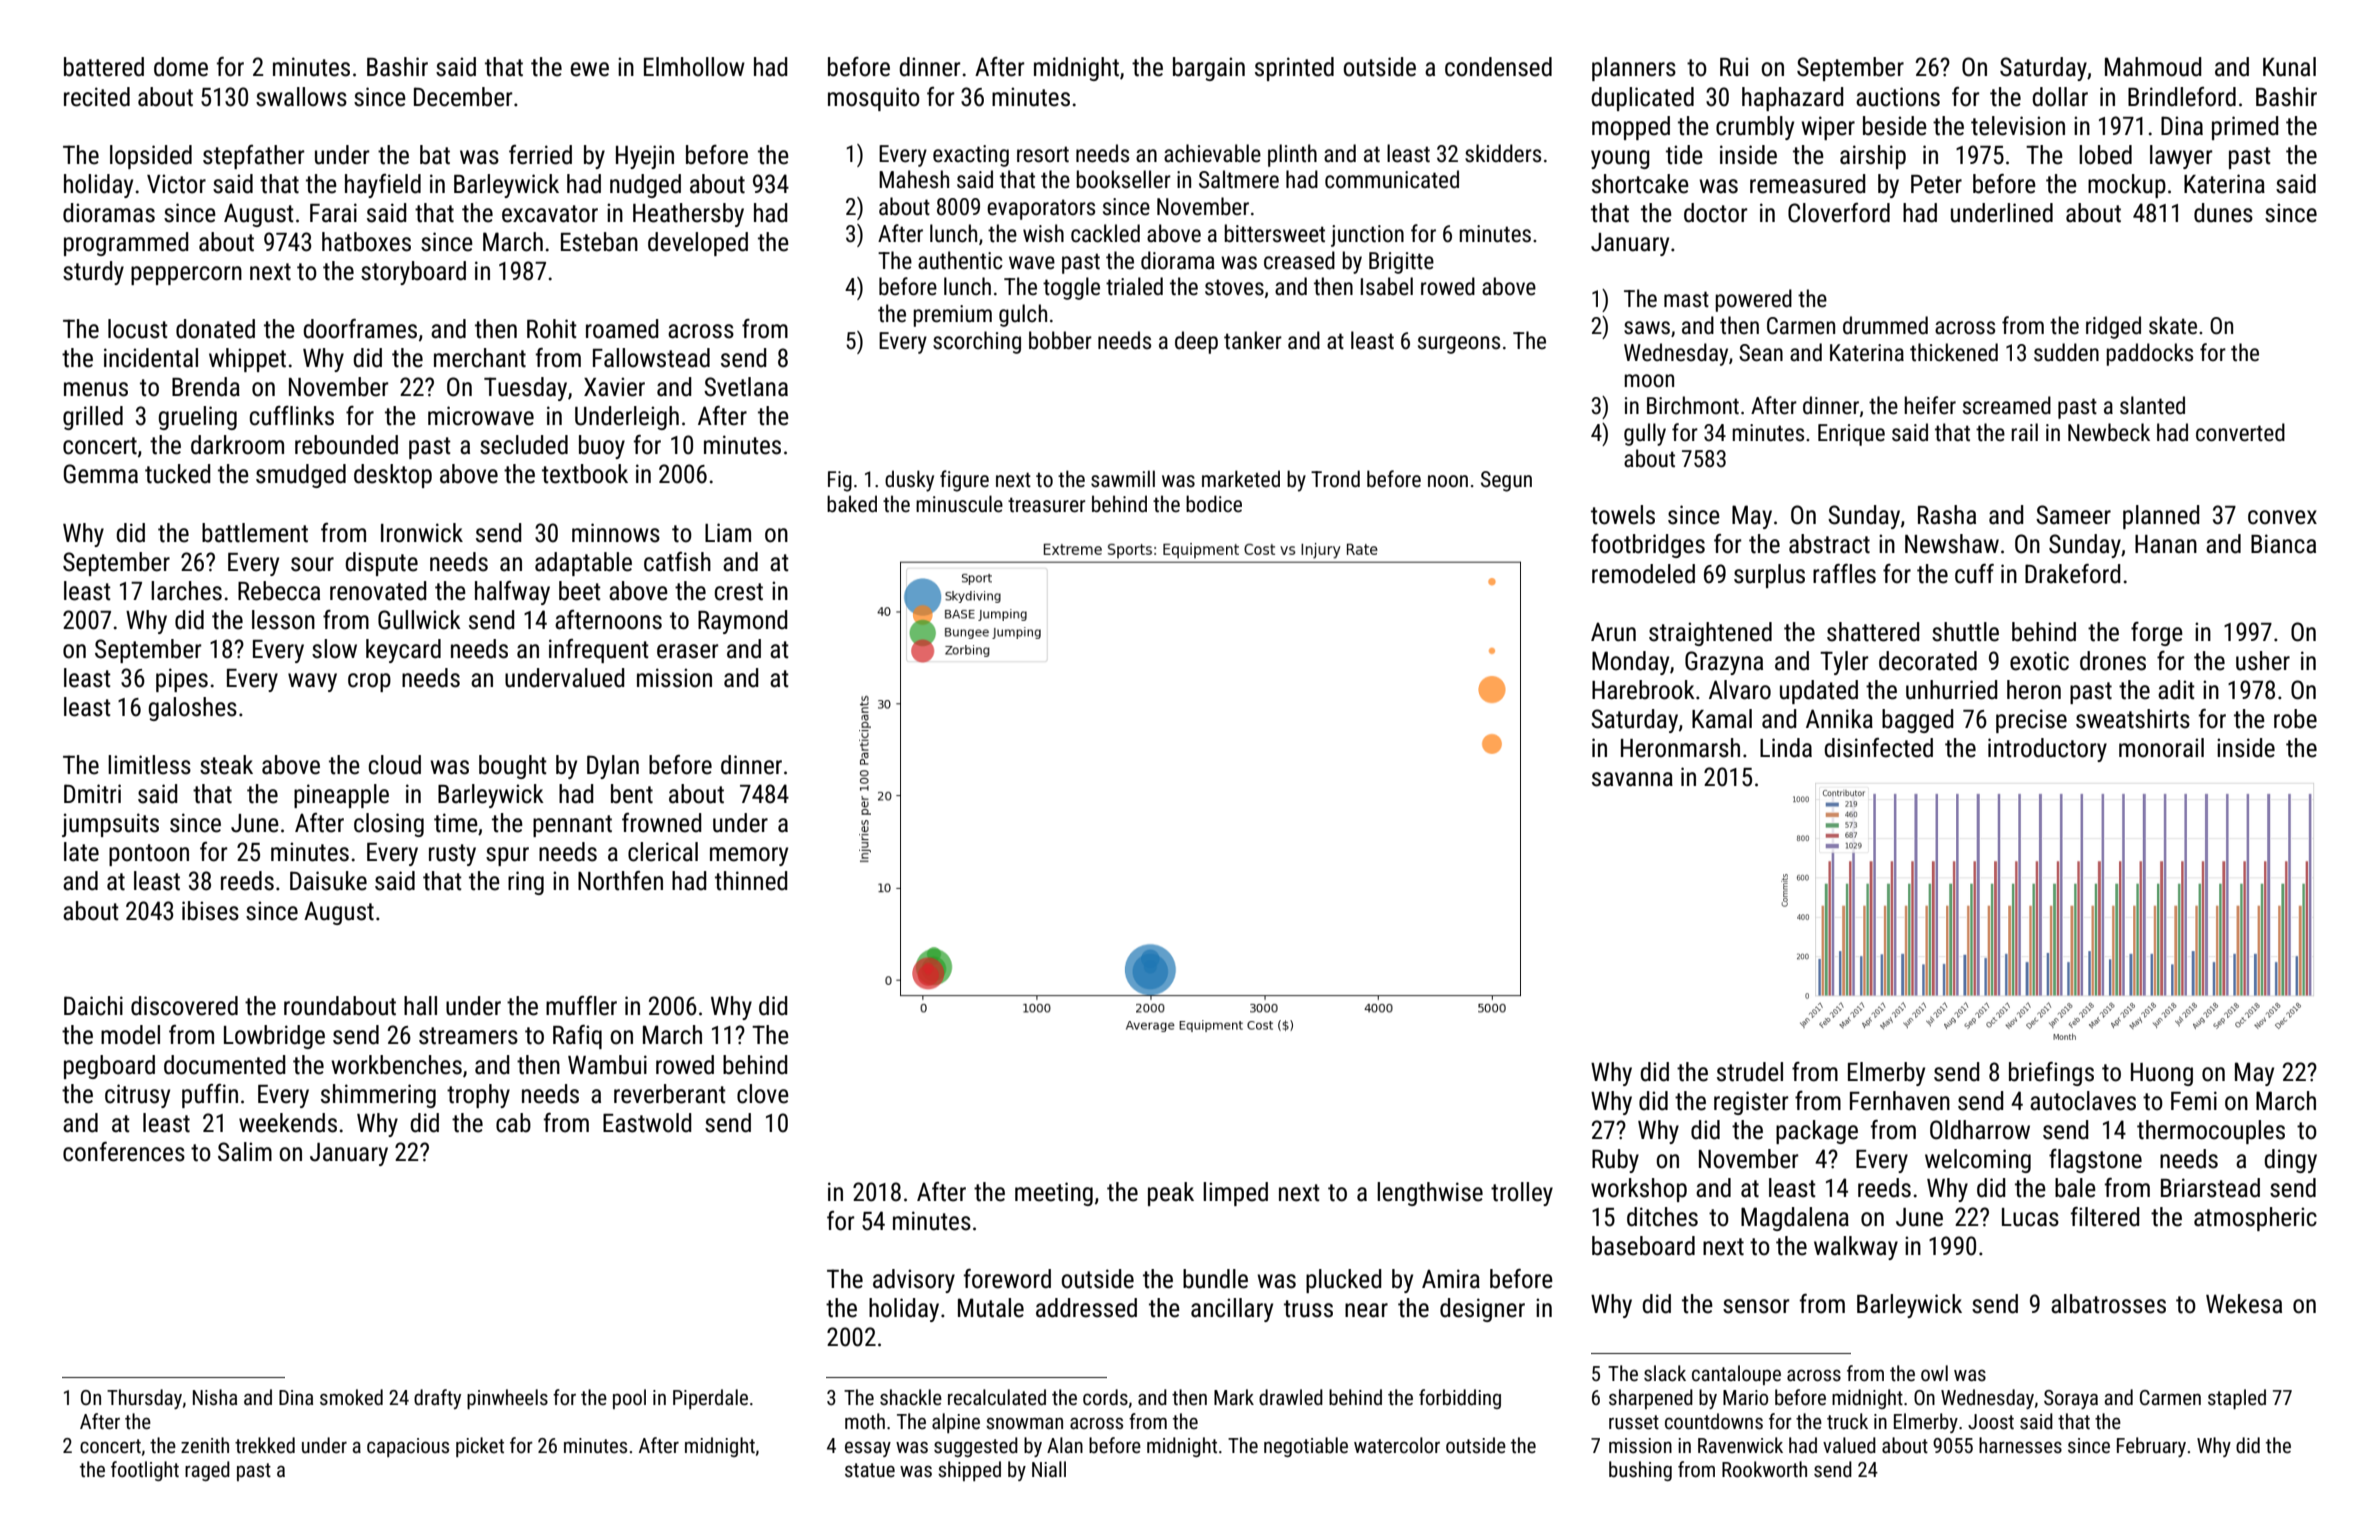 Image resolution: width=2380 pixels, height=1540 pixels. I want to click on Birchmont, so click(1693, 405).
